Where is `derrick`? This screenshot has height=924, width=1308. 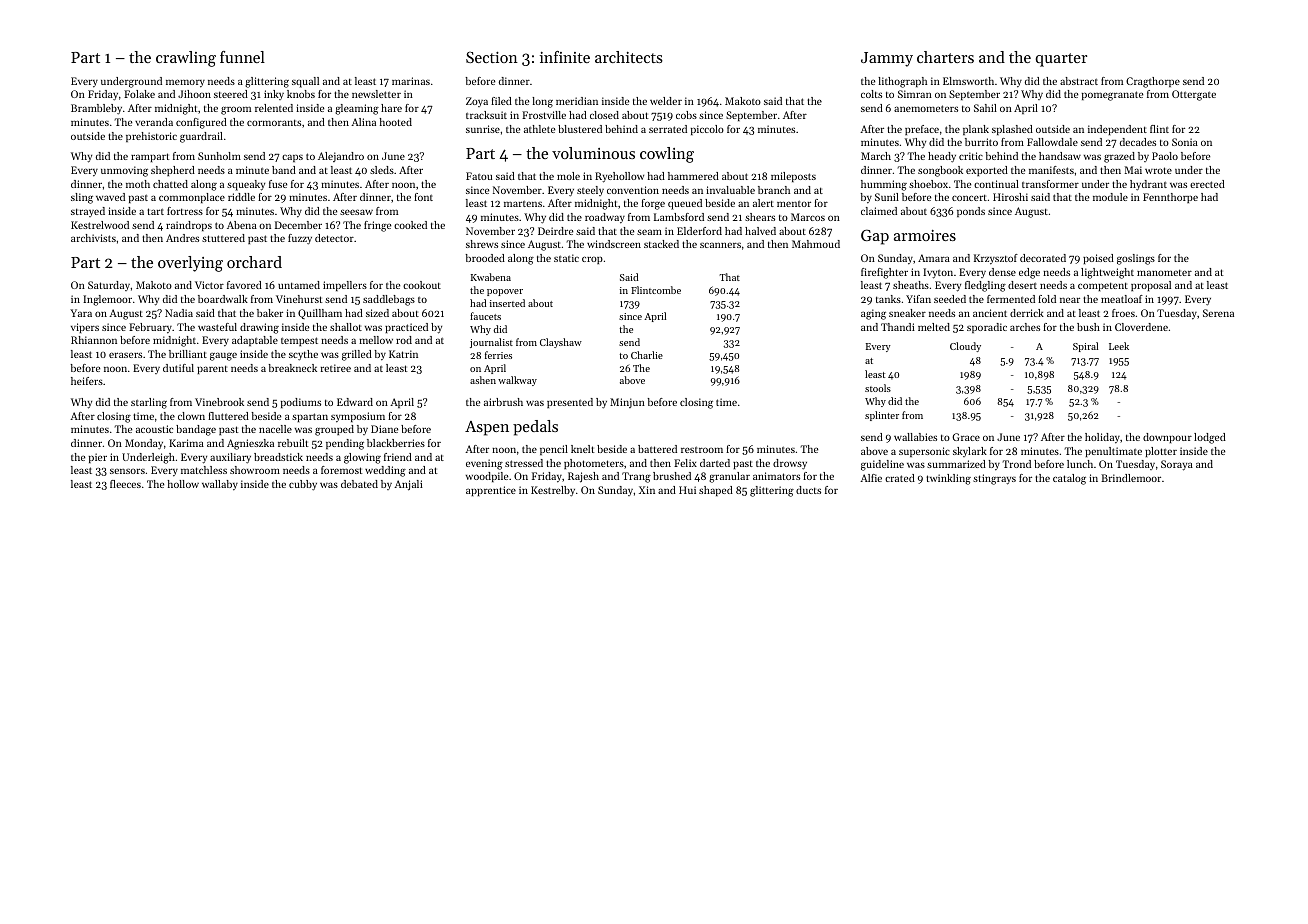 derrick is located at coordinates (1027, 313).
